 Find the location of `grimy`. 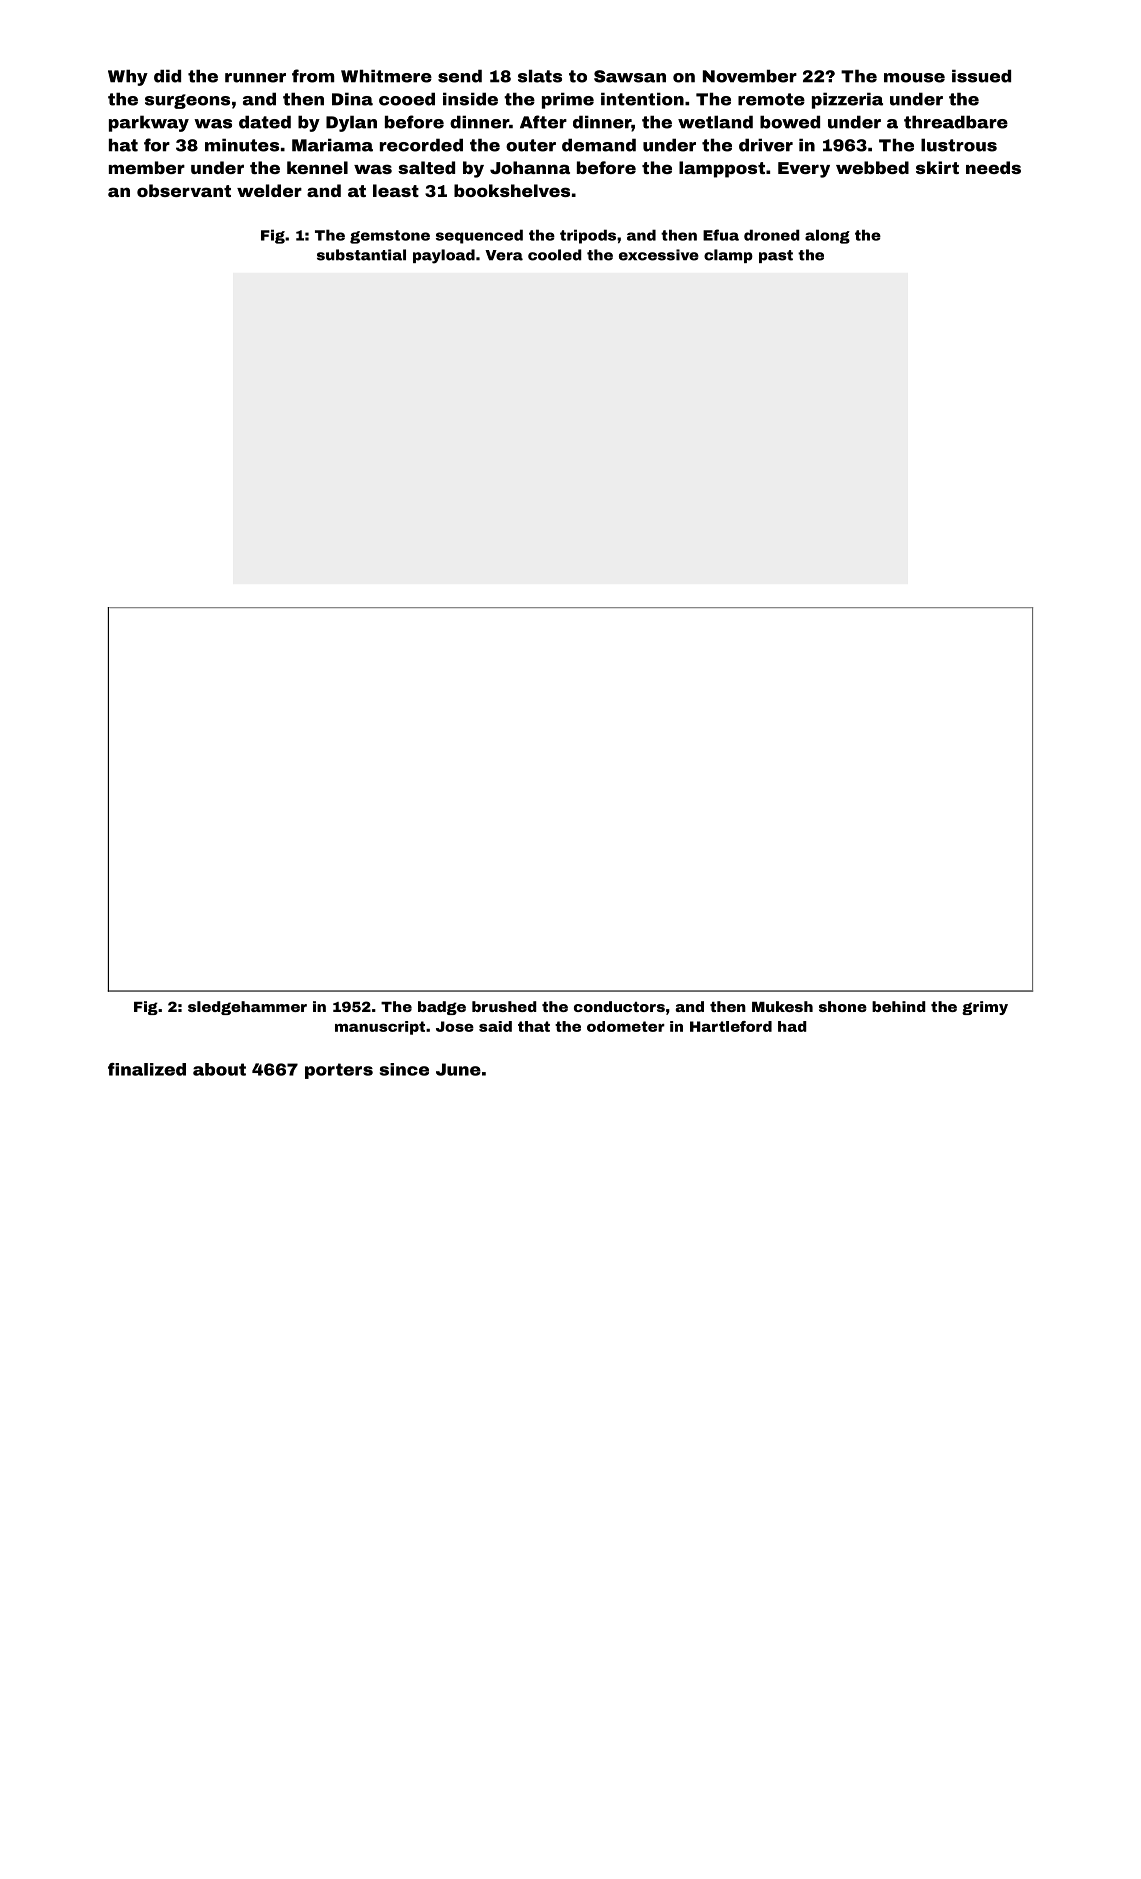

grimy is located at coordinates (985, 1008).
